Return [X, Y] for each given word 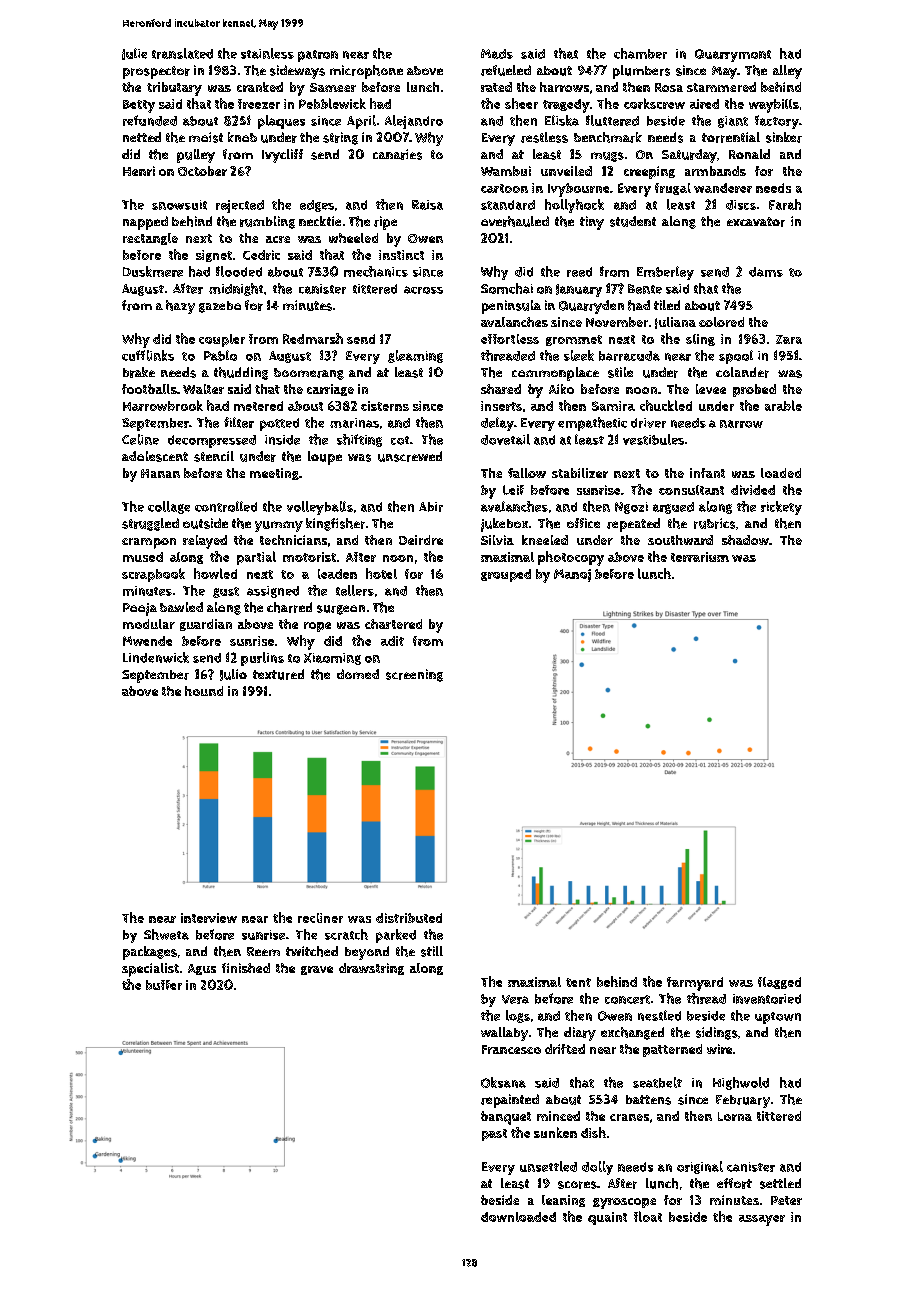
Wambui [506, 171]
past [494, 1135]
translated [182, 53]
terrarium [700, 557]
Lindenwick [156, 657]
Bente [645, 289]
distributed [409, 918]
